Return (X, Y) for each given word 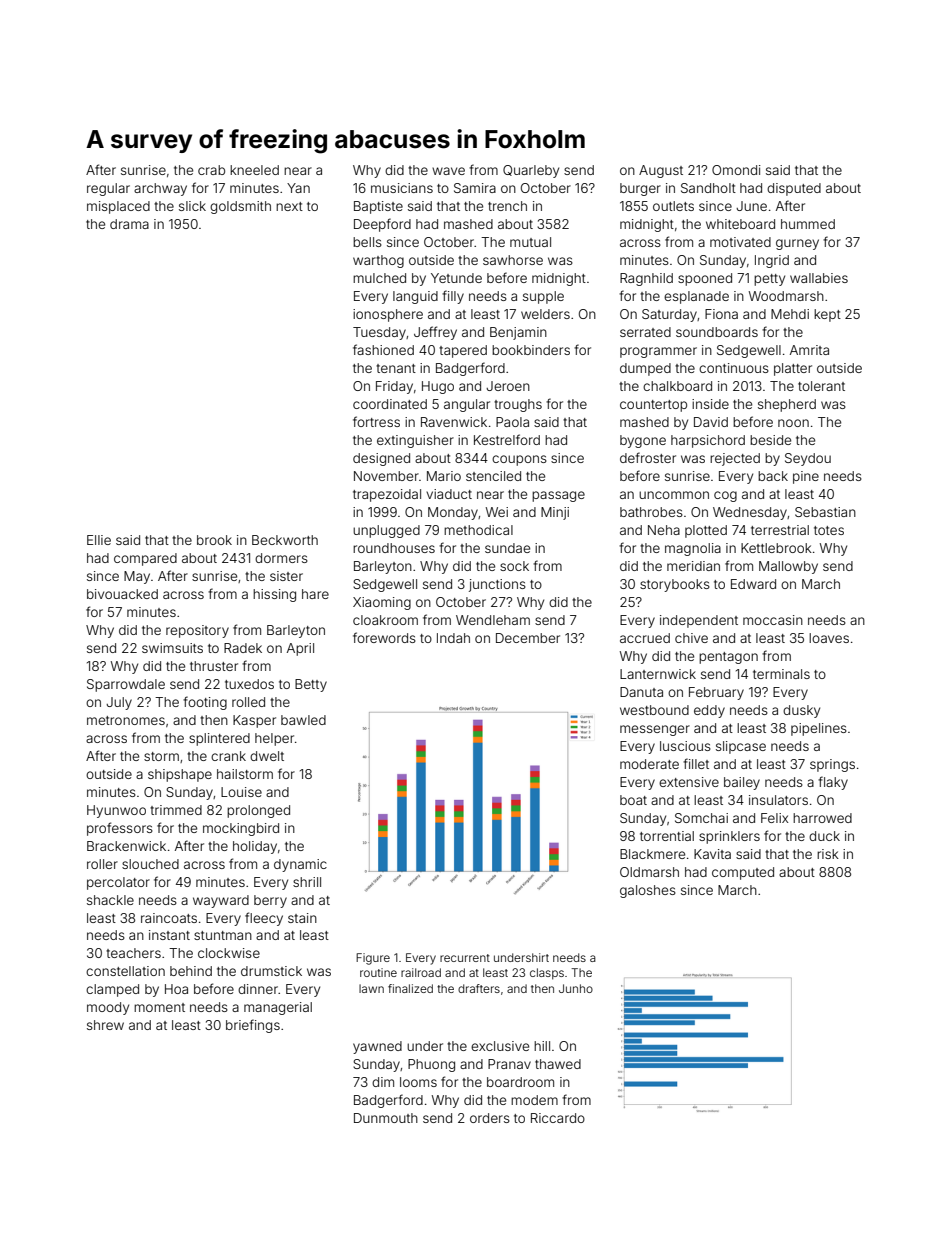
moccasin (773, 620)
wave (448, 171)
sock (514, 566)
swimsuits (172, 648)
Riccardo (558, 1118)
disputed (794, 189)
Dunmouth (386, 1118)
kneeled (254, 170)
